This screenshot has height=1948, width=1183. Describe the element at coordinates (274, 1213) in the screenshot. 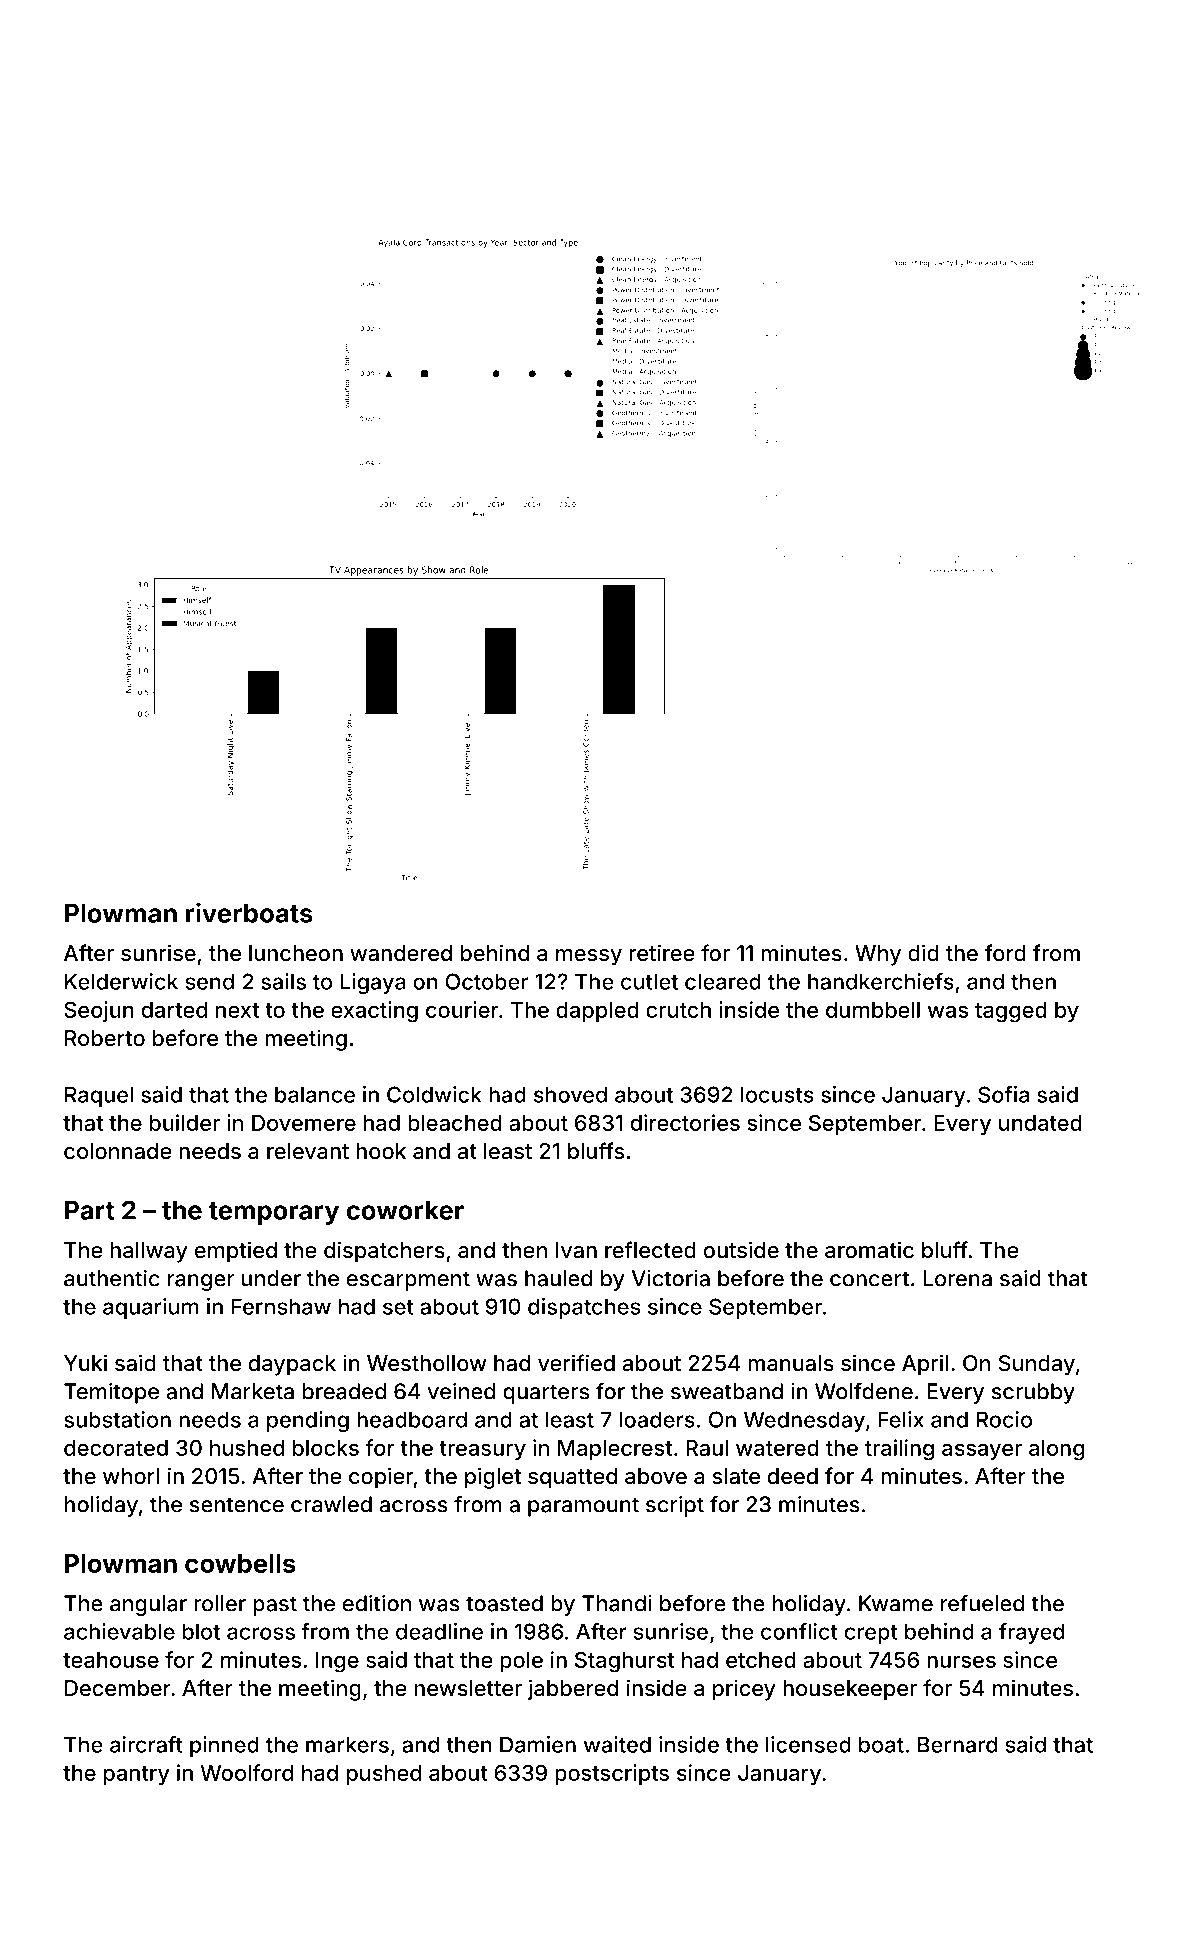

I see `temporary` at that location.
